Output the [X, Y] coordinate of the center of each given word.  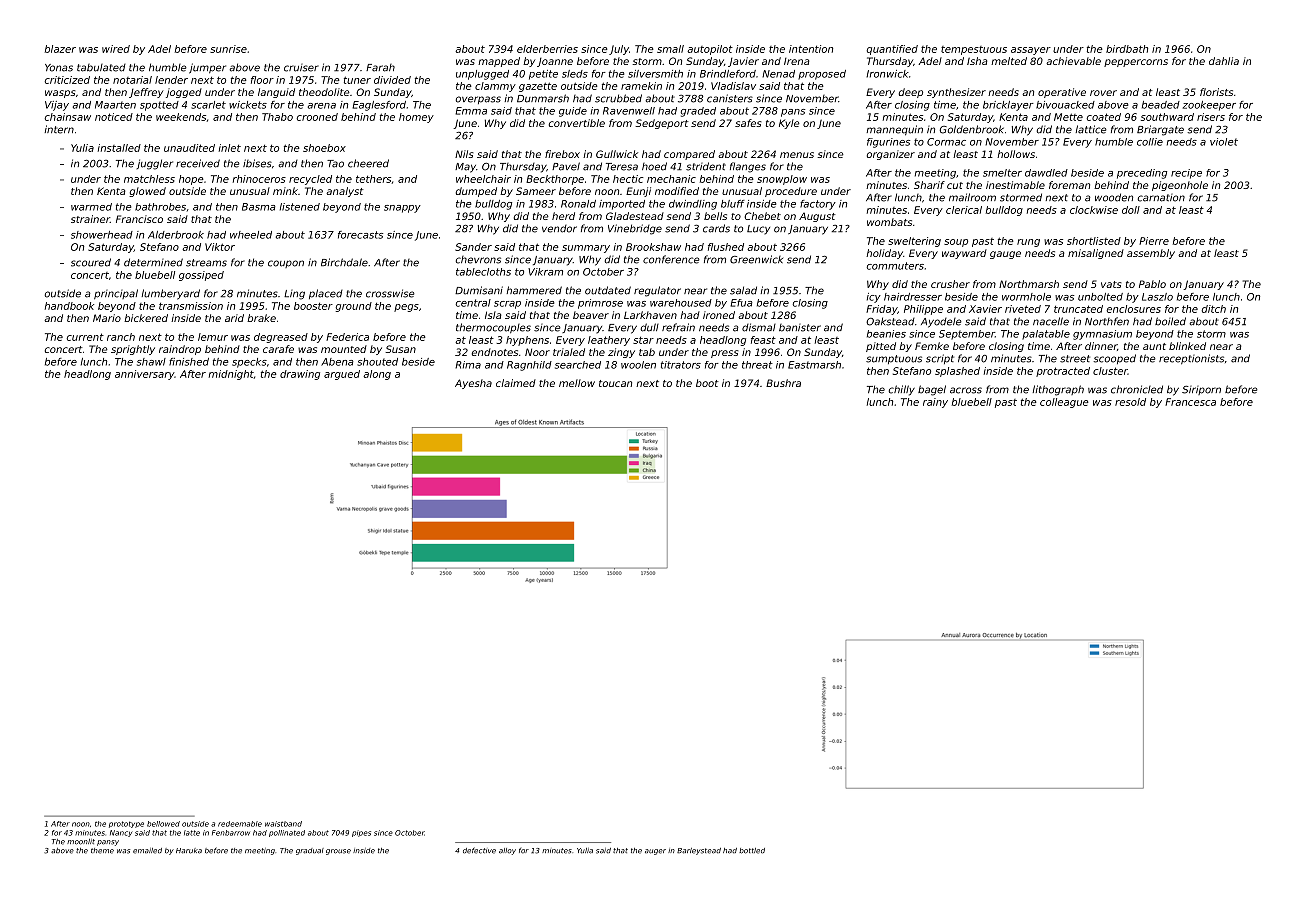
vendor [559, 229]
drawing [300, 375]
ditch [1213, 309]
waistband [283, 824]
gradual [310, 851]
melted [1009, 61]
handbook [69, 306]
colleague [1064, 403]
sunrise [228, 49]
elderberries [547, 49]
